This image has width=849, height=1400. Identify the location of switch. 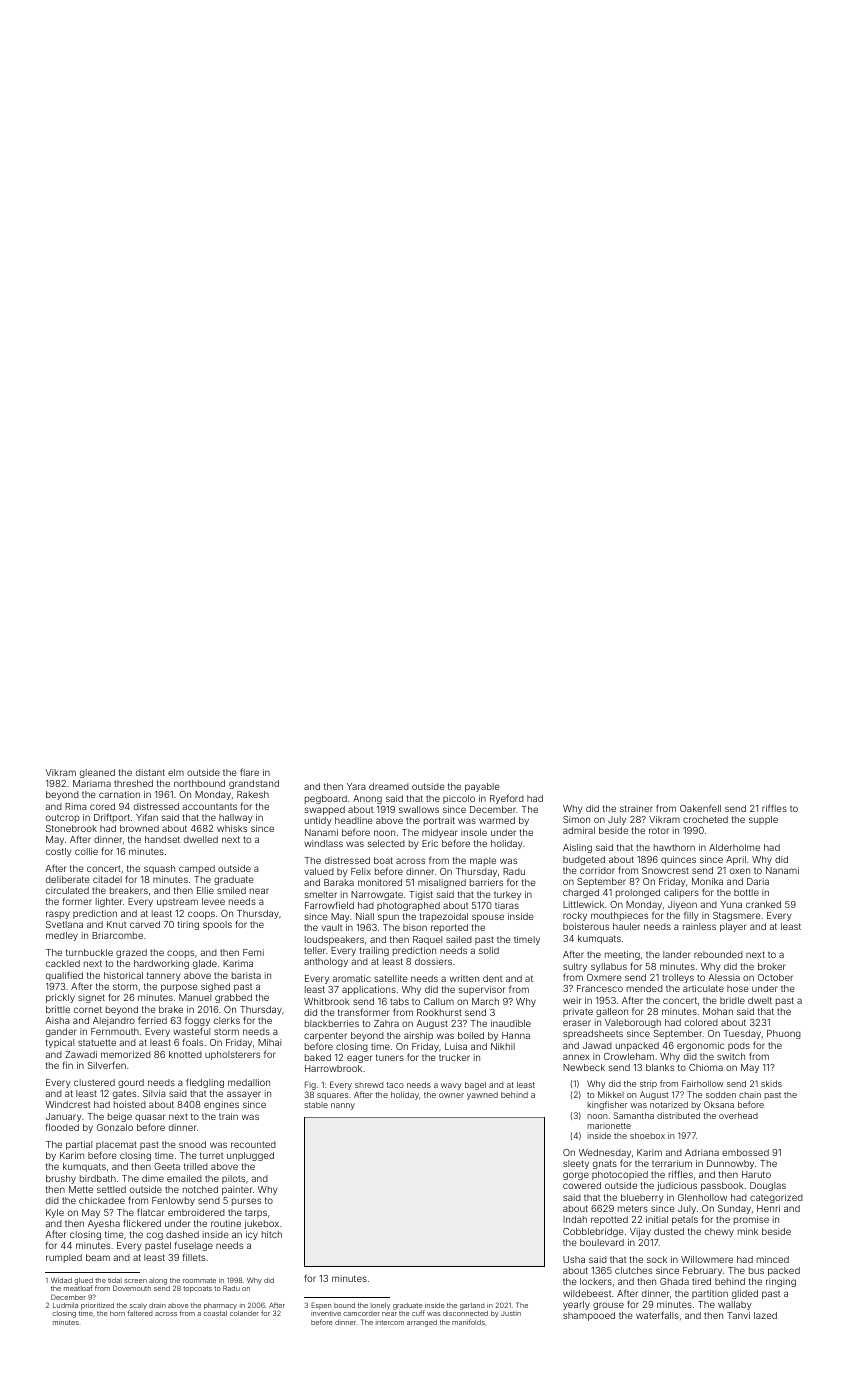
(731, 1056).
